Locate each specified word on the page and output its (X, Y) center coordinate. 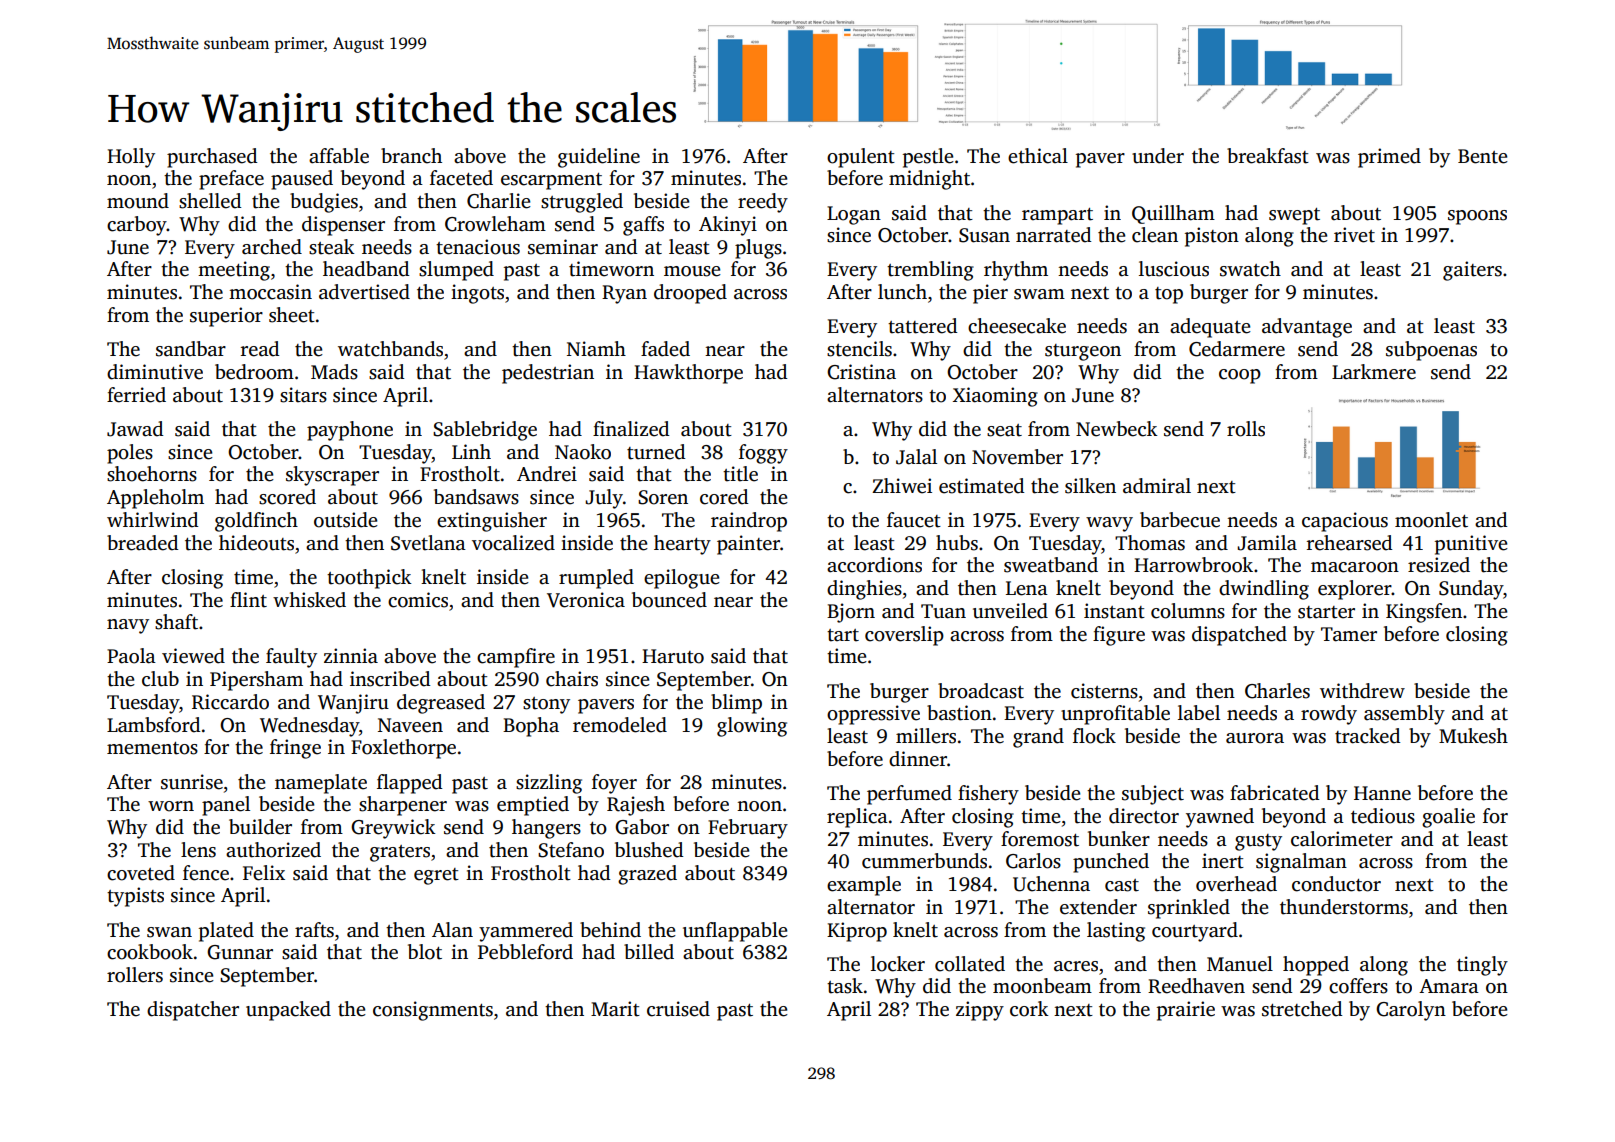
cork (1029, 1009)
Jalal (916, 457)
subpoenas (1431, 351)
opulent (861, 158)
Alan (452, 930)
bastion (959, 713)
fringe (295, 749)
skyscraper (332, 476)
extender (1098, 907)
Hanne (1382, 793)
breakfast (1268, 156)
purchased (212, 158)
